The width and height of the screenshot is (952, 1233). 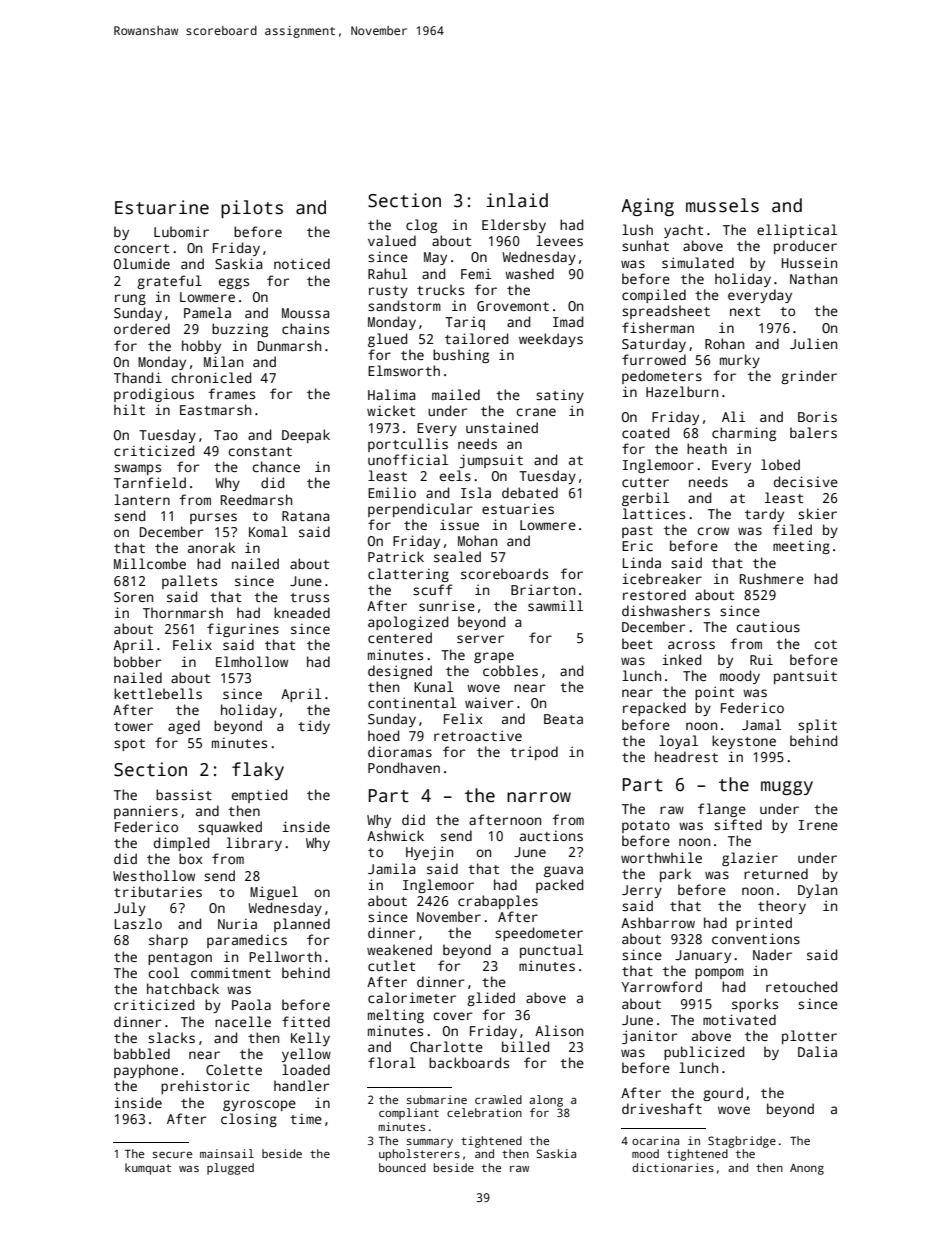 I want to click on dishwashers, so click(x=666, y=610).
